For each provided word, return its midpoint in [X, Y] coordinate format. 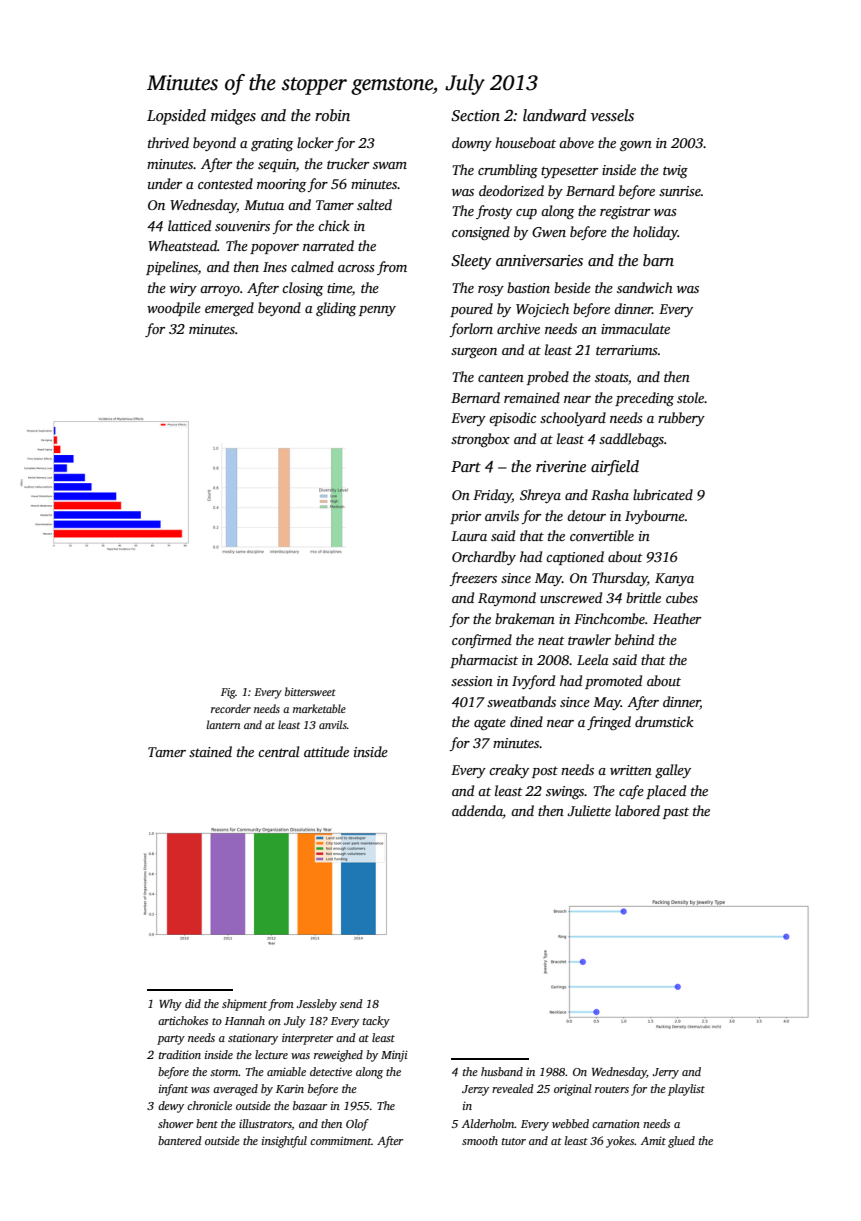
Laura [469, 536]
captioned [575, 558]
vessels [612, 115]
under [165, 183]
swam [390, 165]
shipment [244, 1005]
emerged [229, 309]
